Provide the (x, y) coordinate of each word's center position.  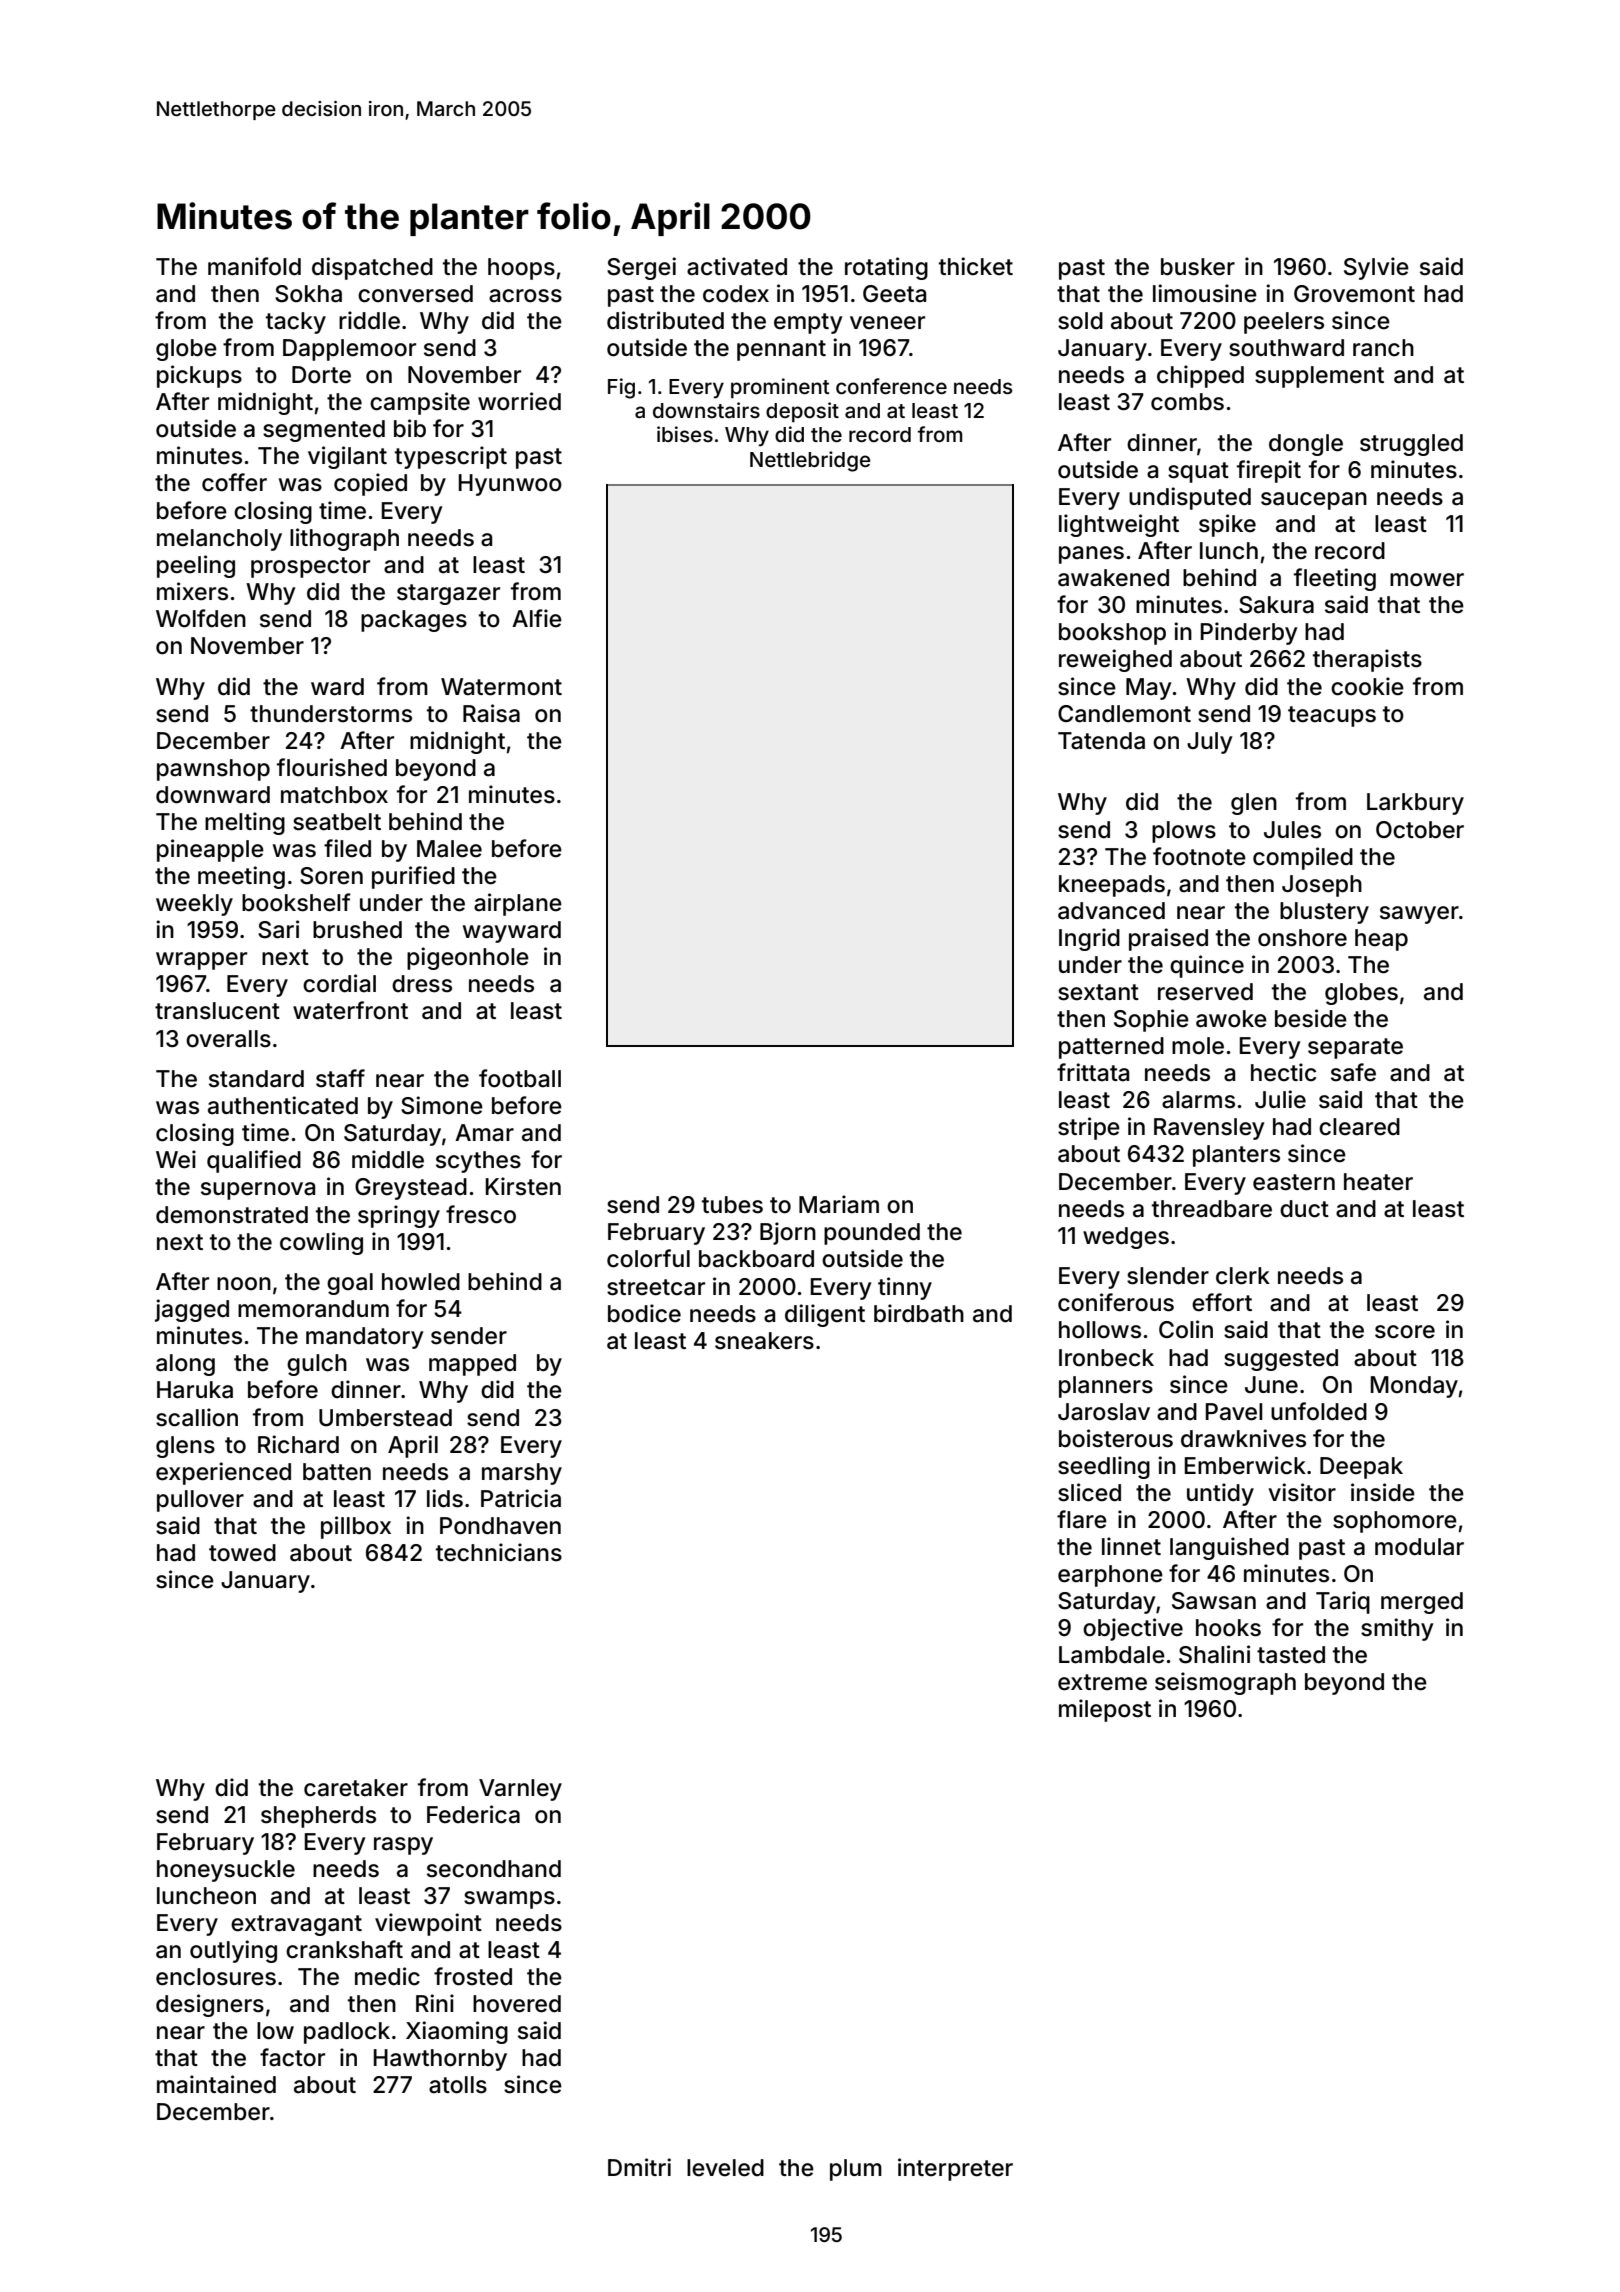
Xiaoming (457, 2032)
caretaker (356, 1788)
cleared (1359, 1127)
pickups (199, 376)
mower (1427, 580)
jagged (192, 1310)
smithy (1397, 1629)
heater (1378, 1182)
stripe (1089, 1128)
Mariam (839, 1204)
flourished (332, 767)
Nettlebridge (810, 461)
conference (891, 386)
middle (388, 1159)
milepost (1105, 1710)
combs (1187, 402)
